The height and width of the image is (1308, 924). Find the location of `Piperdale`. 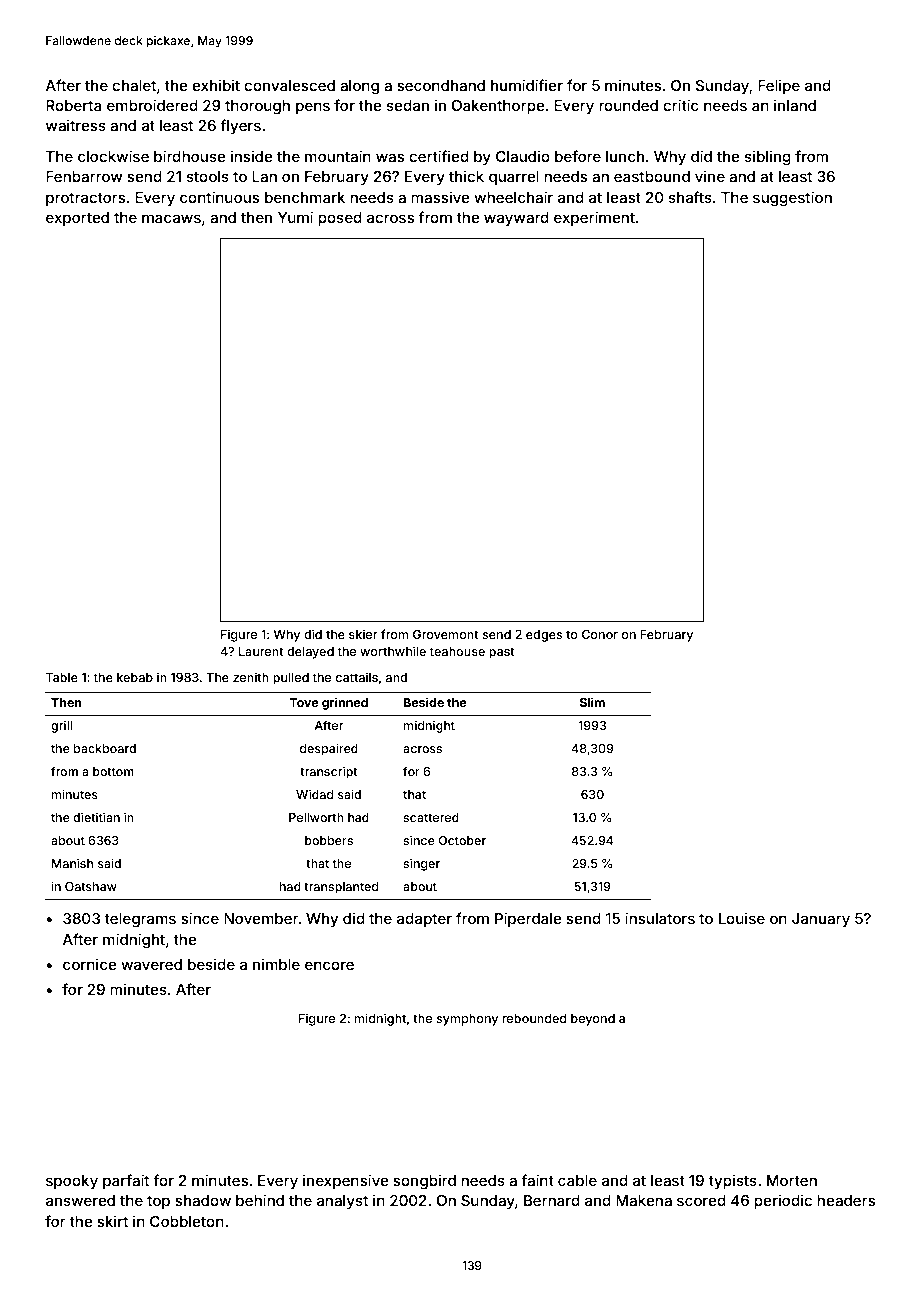

Piperdale is located at coordinates (528, 919).
